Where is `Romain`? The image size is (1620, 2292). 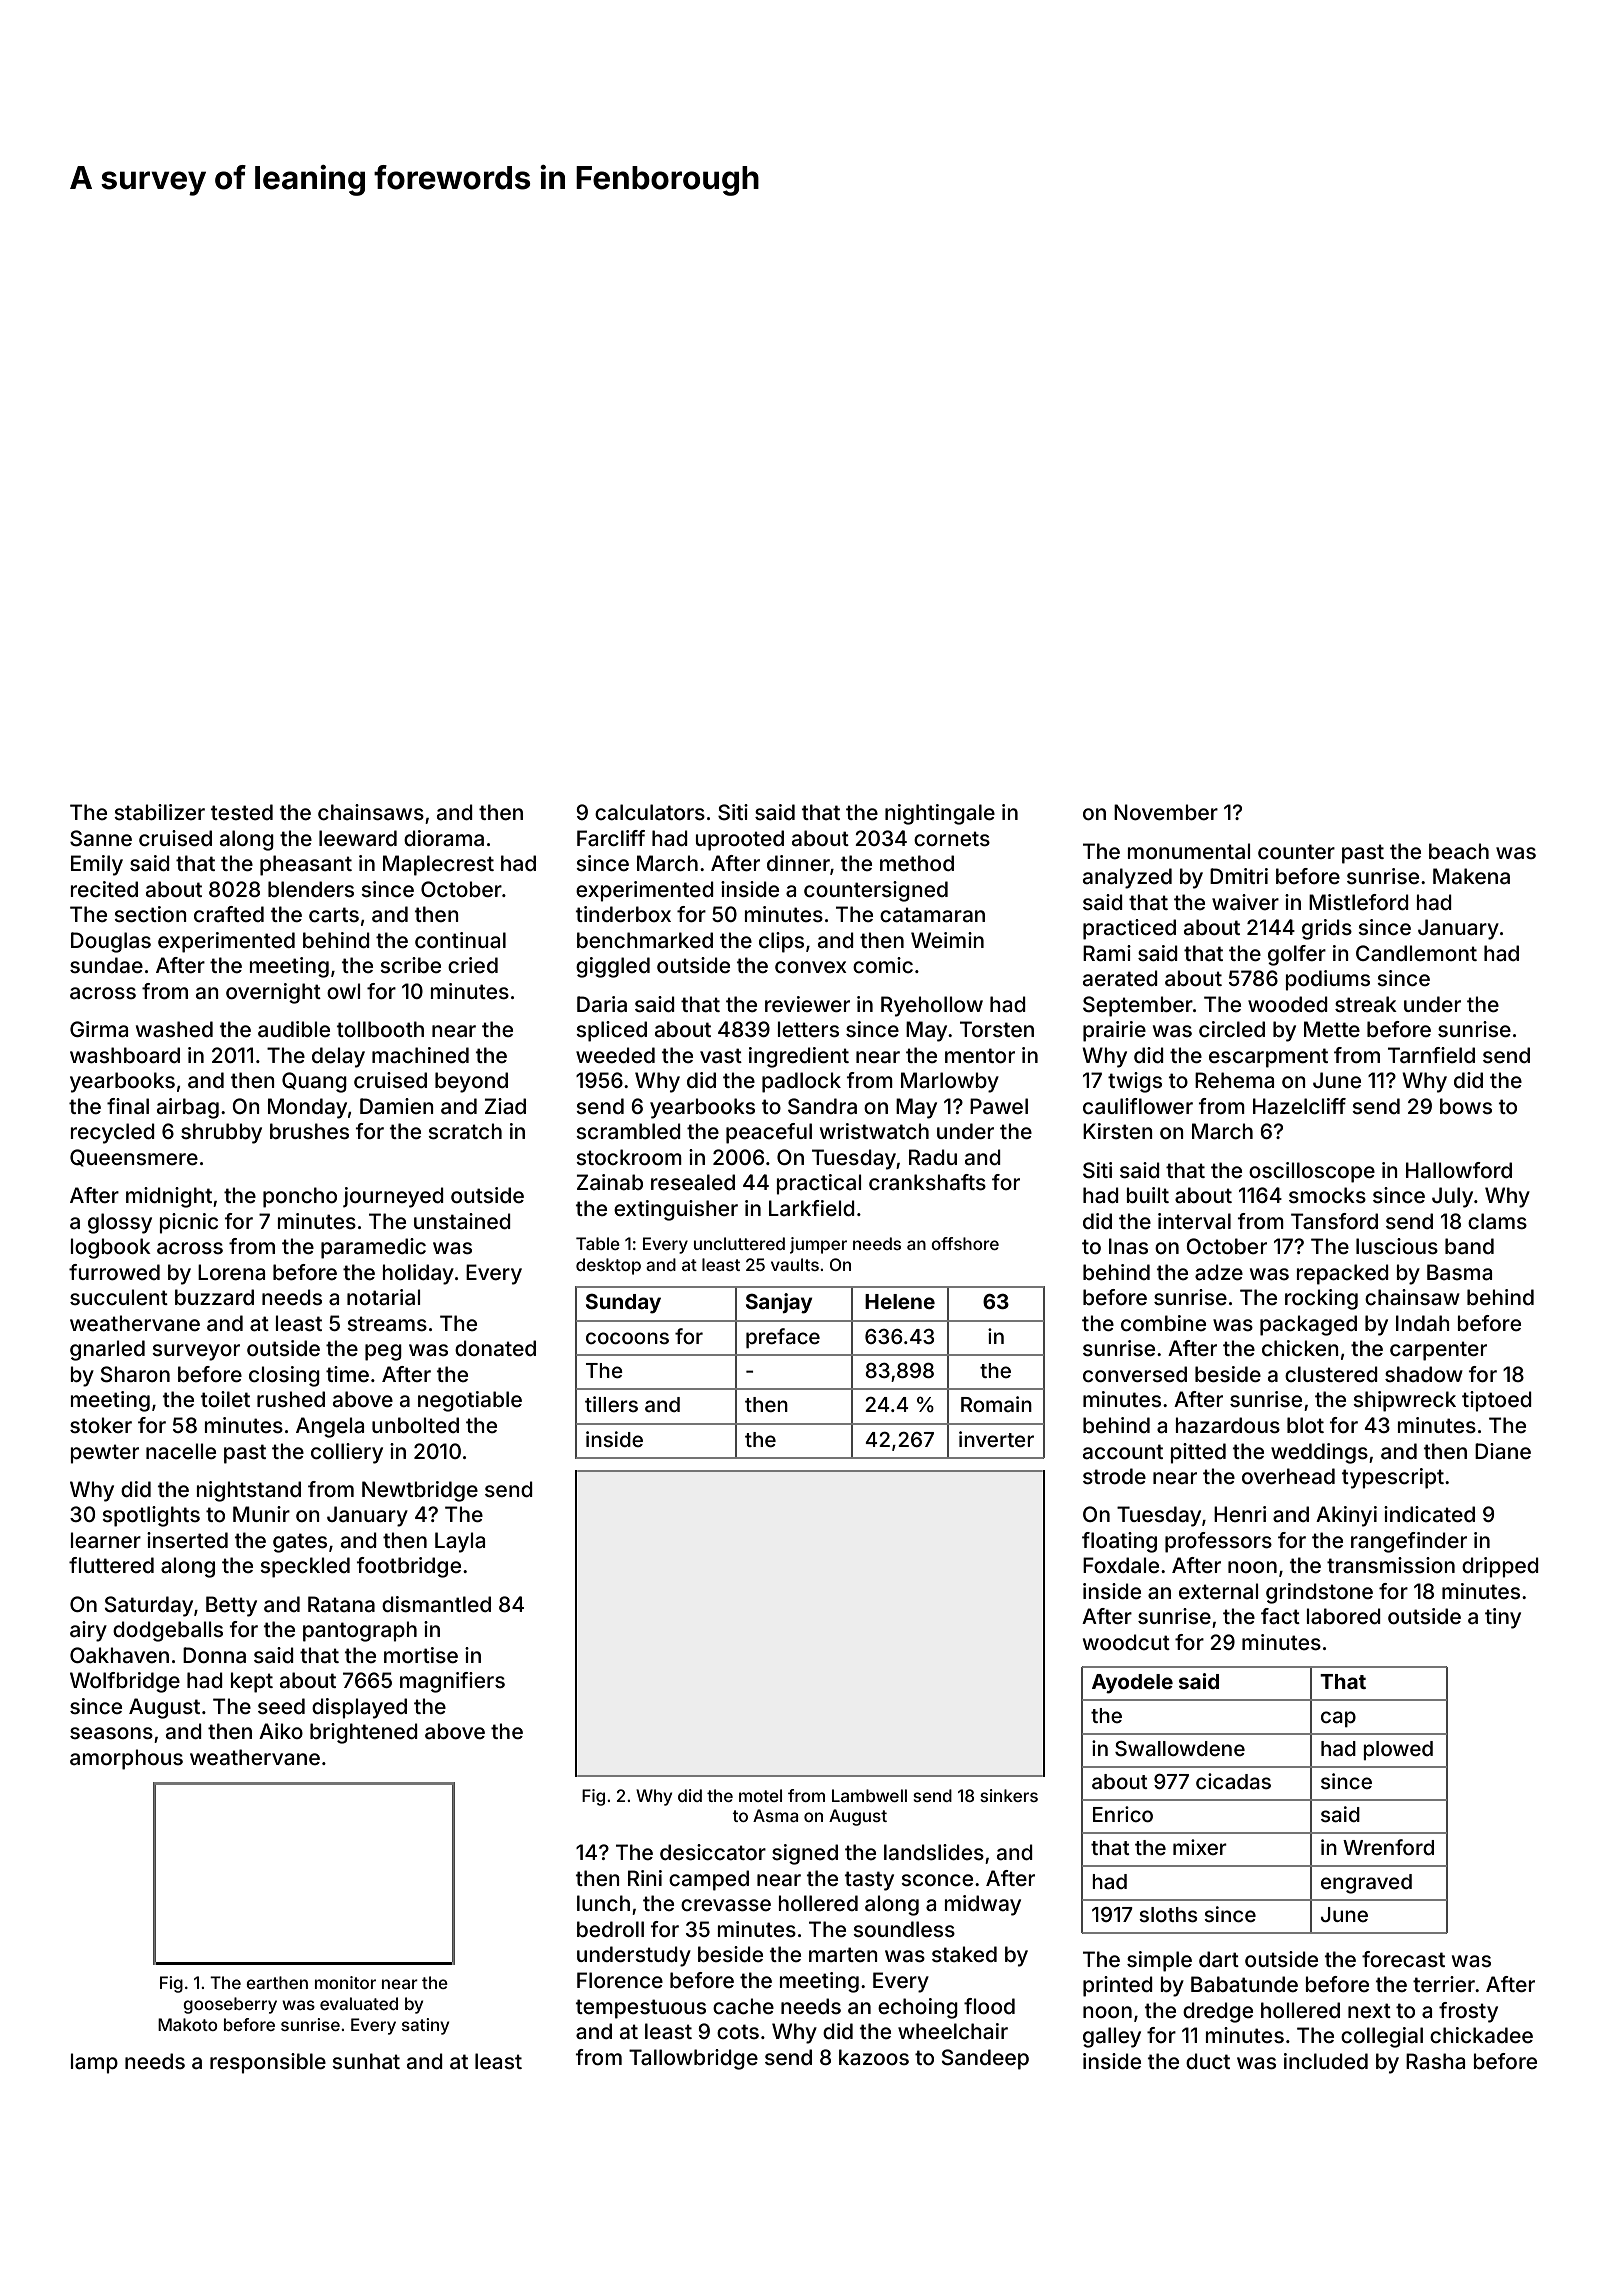
Romain is located at coordinates (996, 1404).
